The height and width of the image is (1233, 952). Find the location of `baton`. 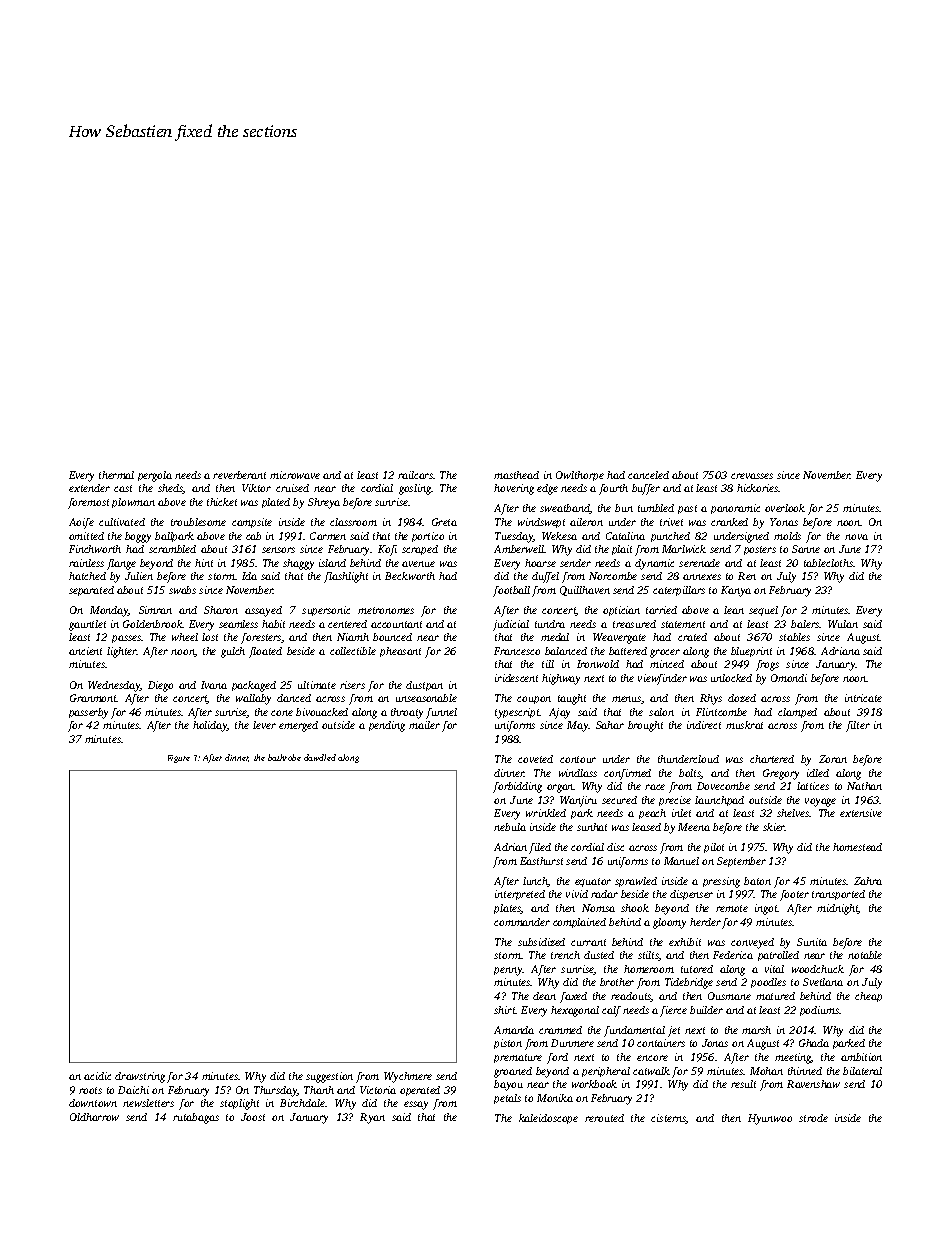

baton is located at coordinates (757, 881).
